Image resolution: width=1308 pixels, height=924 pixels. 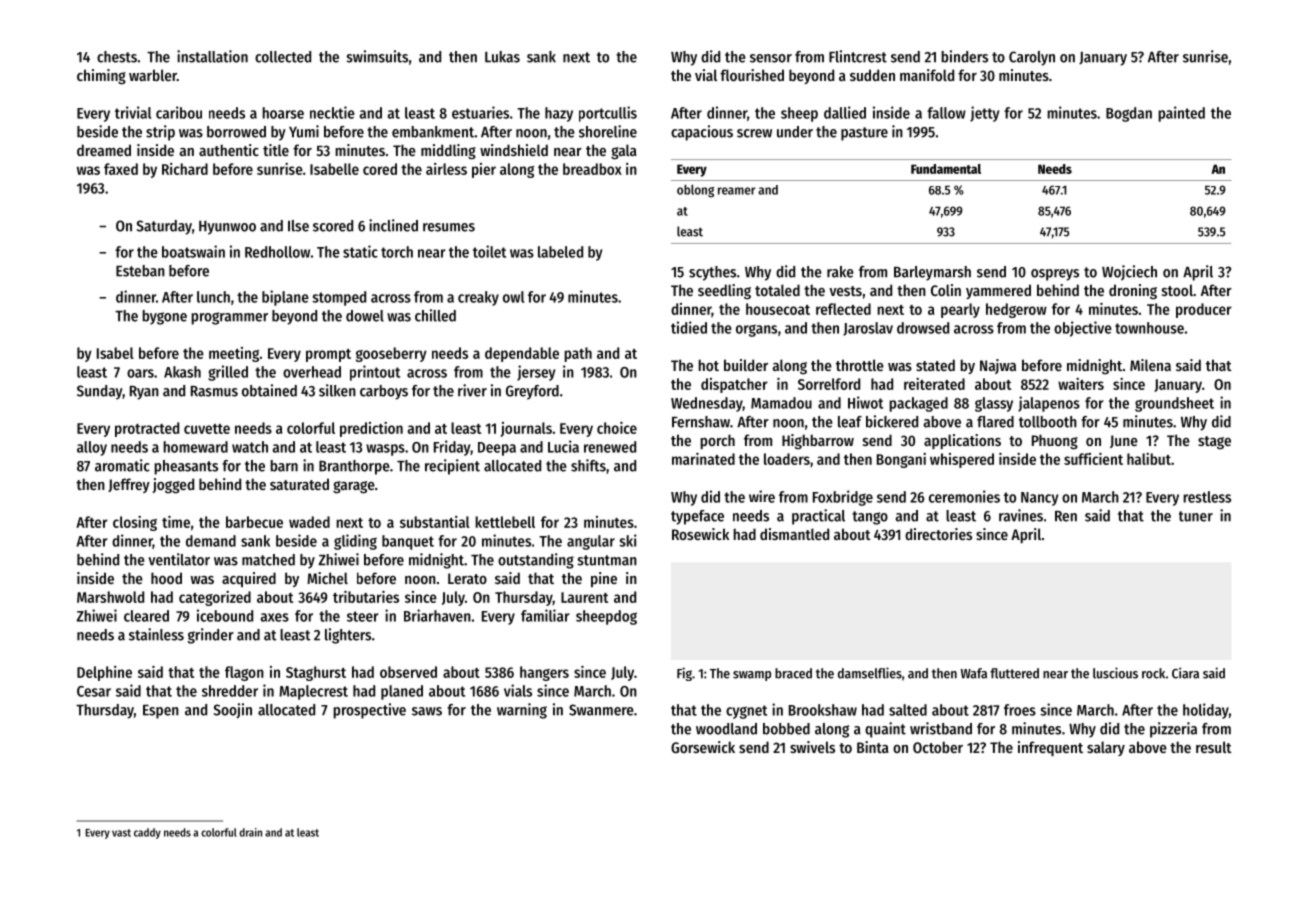 What do you see at coordinates (984, 114) in the screenshot?
I see `jetty` at bounding box center [984, 114].
